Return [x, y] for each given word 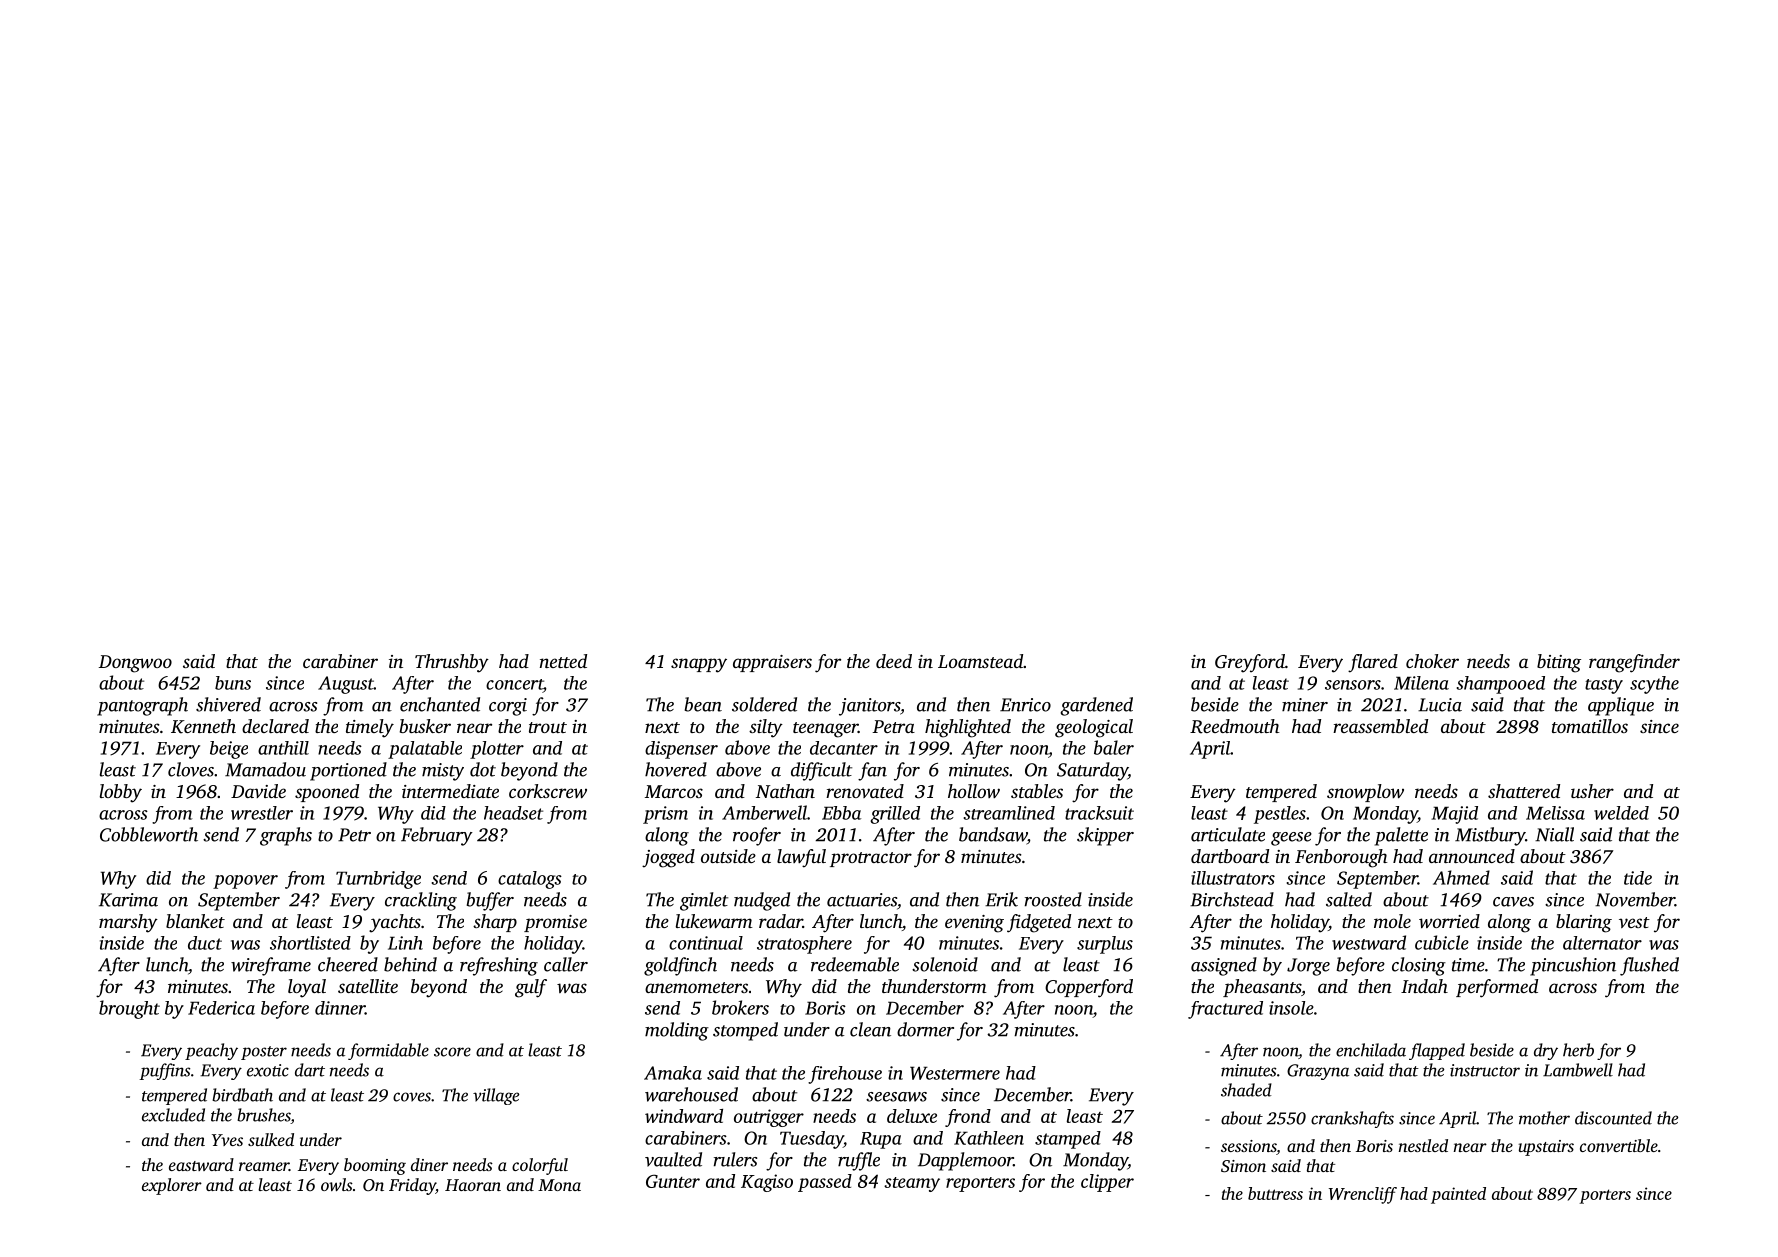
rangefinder [1634, 663]
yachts [395, 923]
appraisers [772, 663]
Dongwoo [135, 664]
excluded [173, 1115]
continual [706, 943]
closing [1419, 966]
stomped [745, 1031]
